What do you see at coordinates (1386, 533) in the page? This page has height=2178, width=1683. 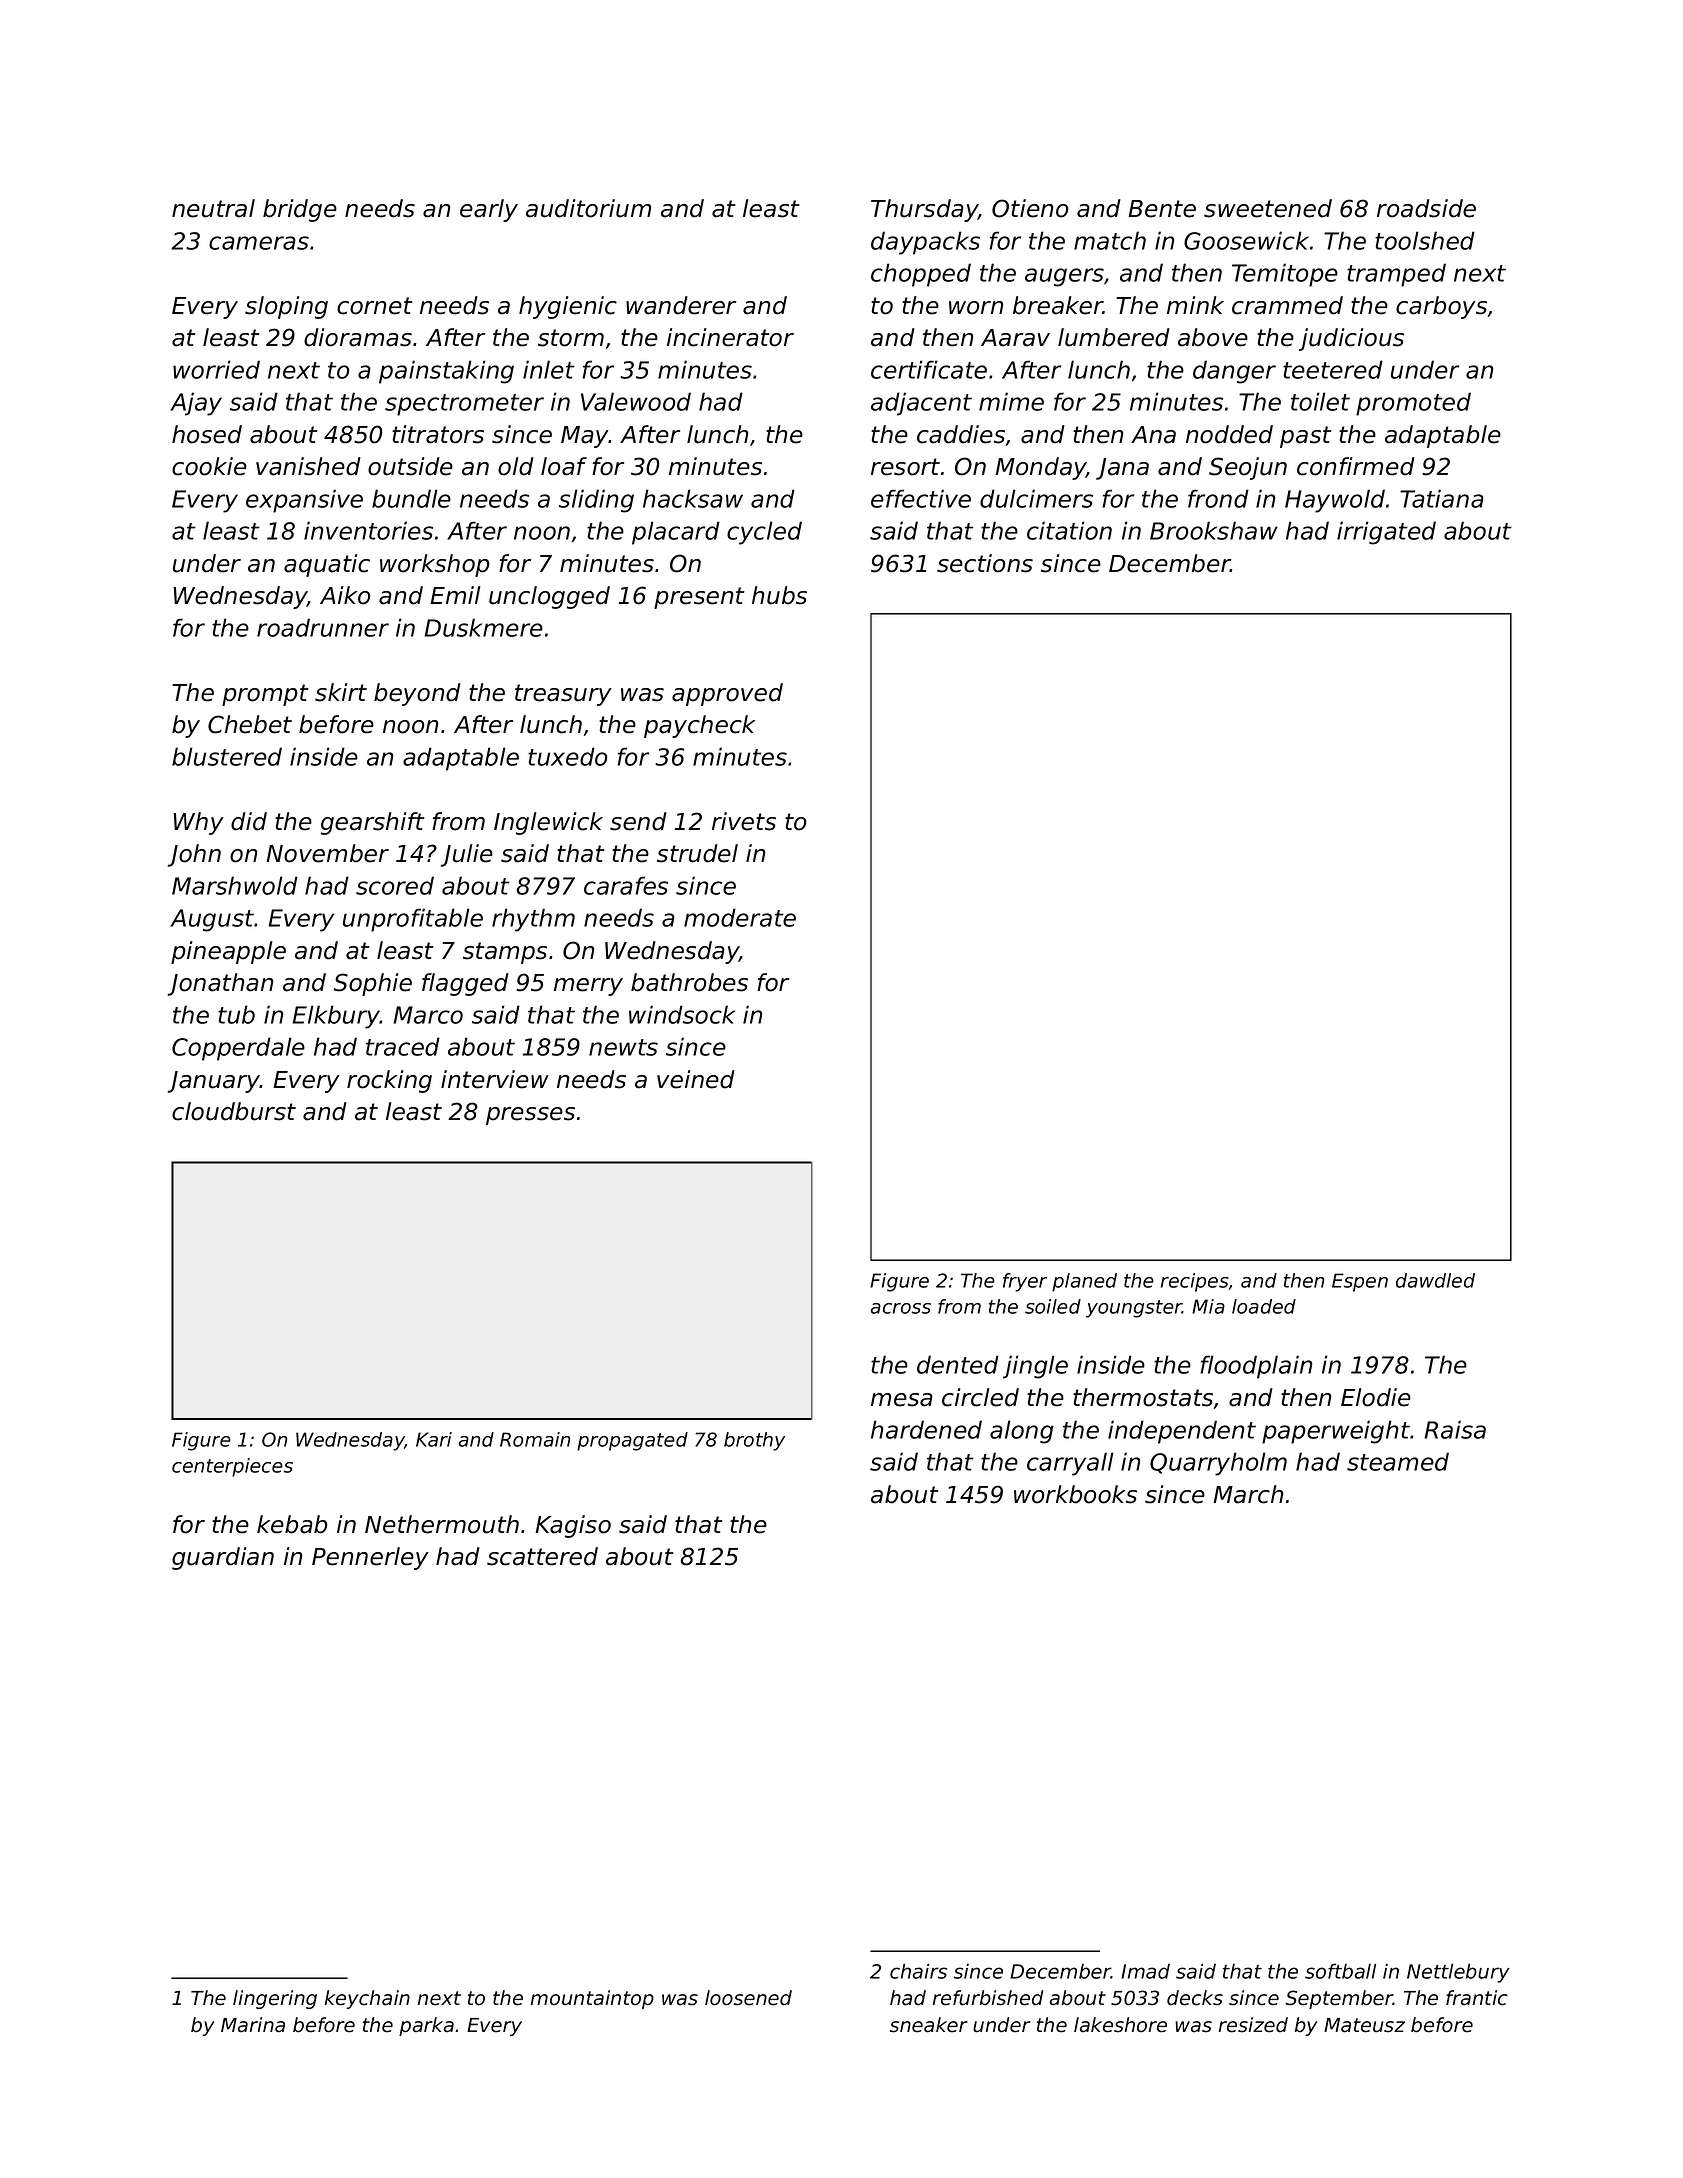 I see `irrigated` at bounding box center [1386, 533].
